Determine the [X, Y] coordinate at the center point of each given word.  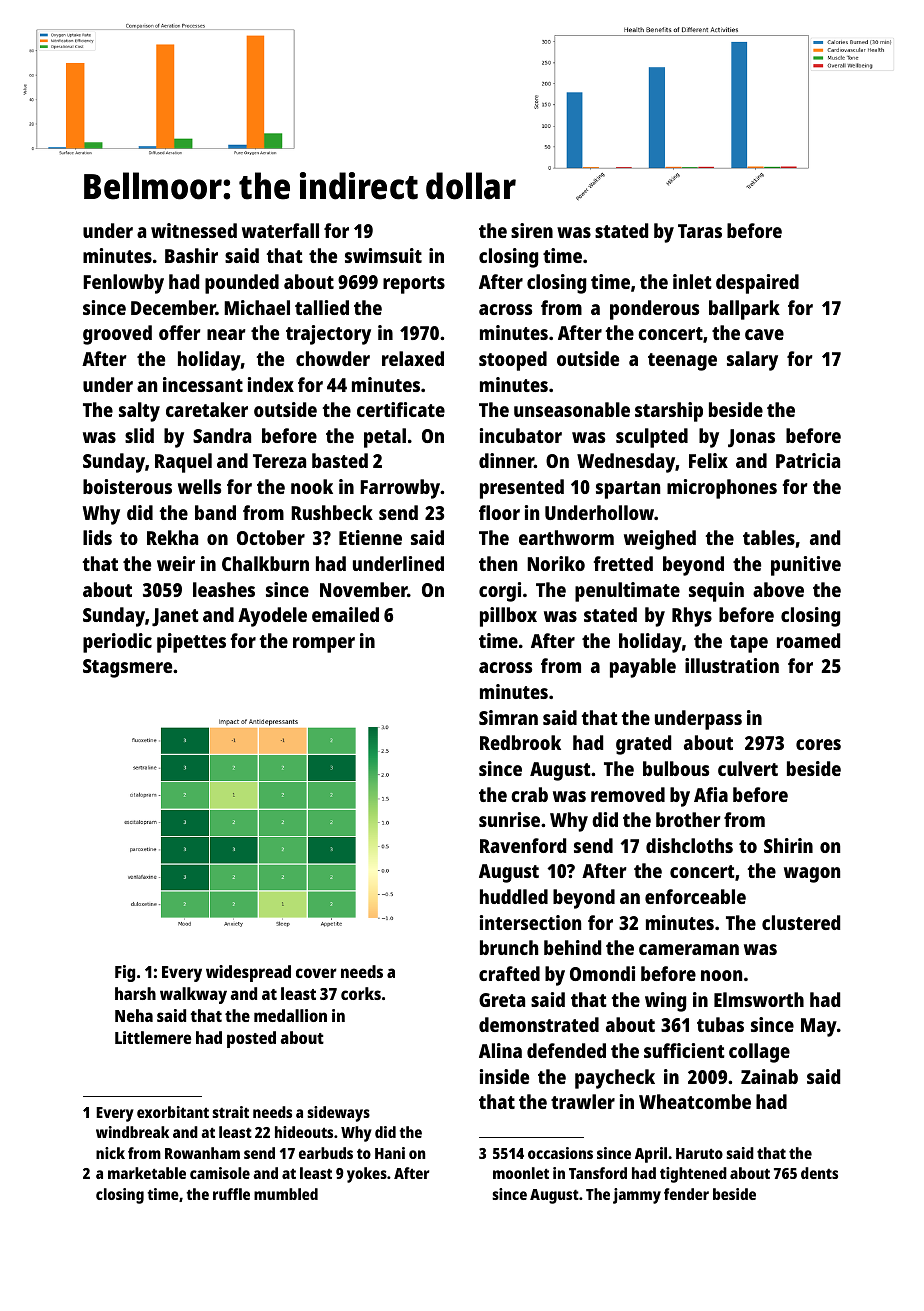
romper [324, 645]
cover [316, 973]
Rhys [692, 617]
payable [643, 668]
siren [532, 230]
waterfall [280, 230]
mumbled [286, 1194]
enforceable [695, 896]
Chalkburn [265, 563]
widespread [248, 973]
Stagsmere [127, 668]
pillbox [508, 617]
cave [764, 334]
